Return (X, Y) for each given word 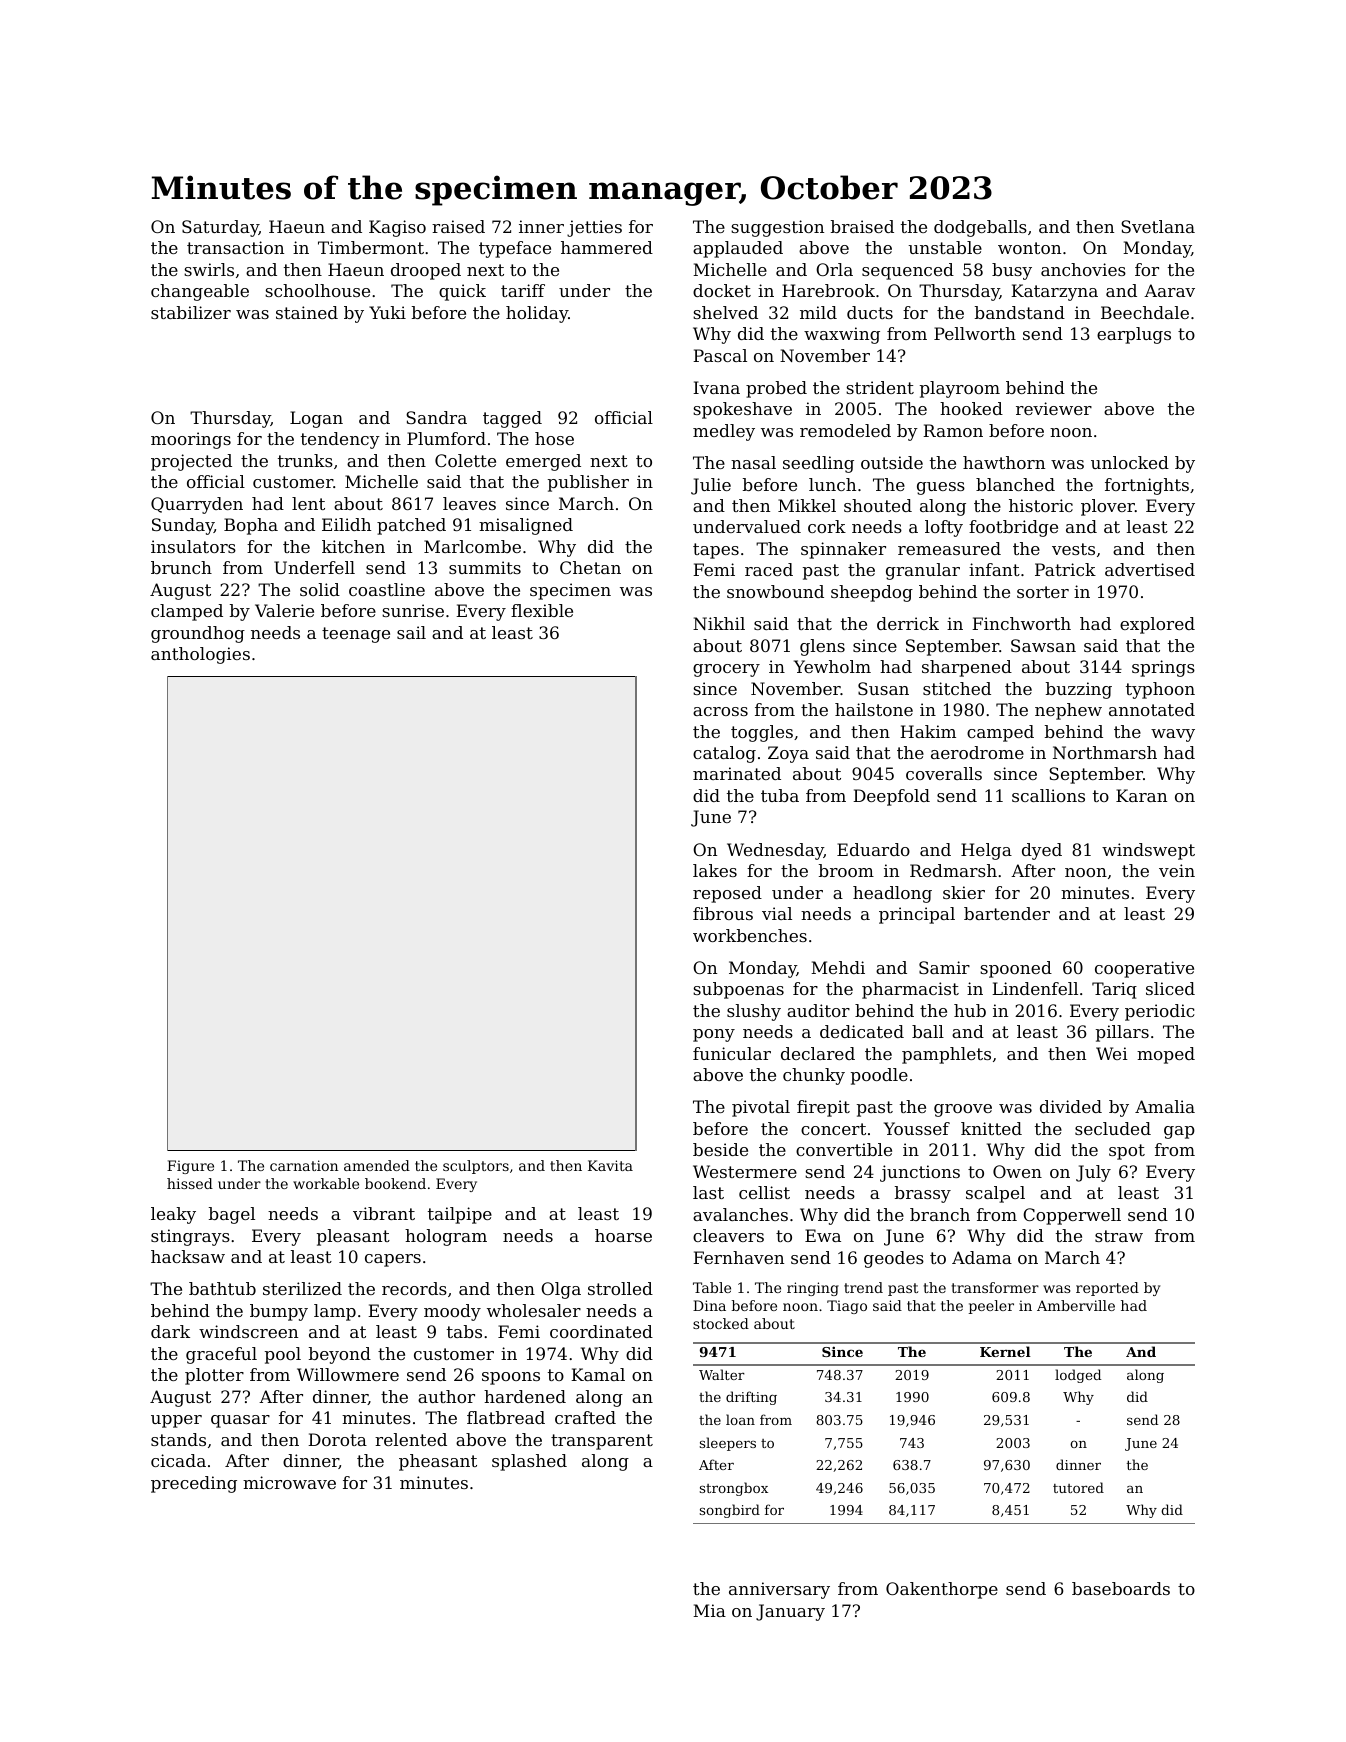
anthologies (200, 655)
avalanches (740, 1214)
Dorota (337, 1439)
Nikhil (719, 623)
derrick (908, 623)
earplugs (1134, 335)
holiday (537, 314)
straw (1119, 1236)
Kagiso (397, 228)
